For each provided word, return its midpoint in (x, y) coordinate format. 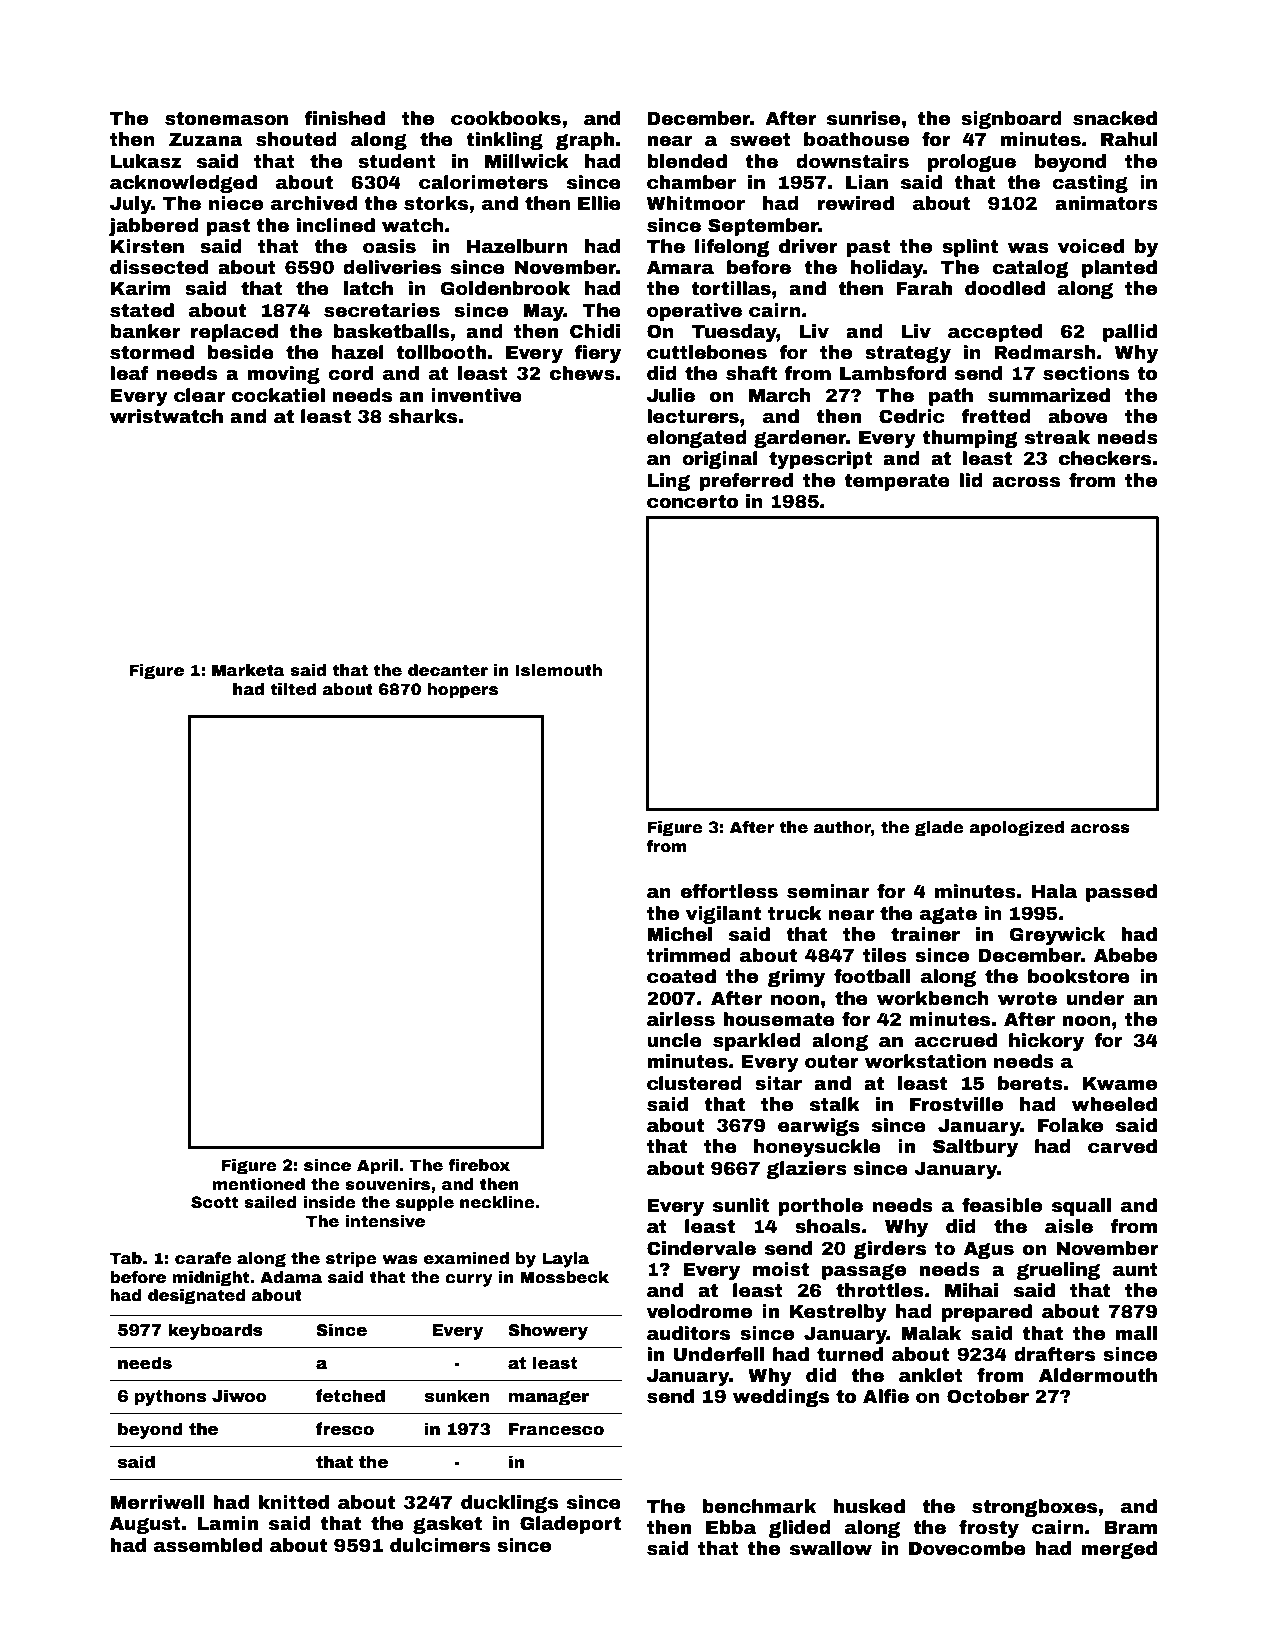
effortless (729, 891)
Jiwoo (239, 1396)
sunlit (741, 1205)
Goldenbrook (505, 288)
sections (1086, 373)
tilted (293, 689)
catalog (1031, 269)
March (780, 395)
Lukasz (146, 161)
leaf (129, 373)
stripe (351, 1260)
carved (1122, 1146)
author (842, 827)
